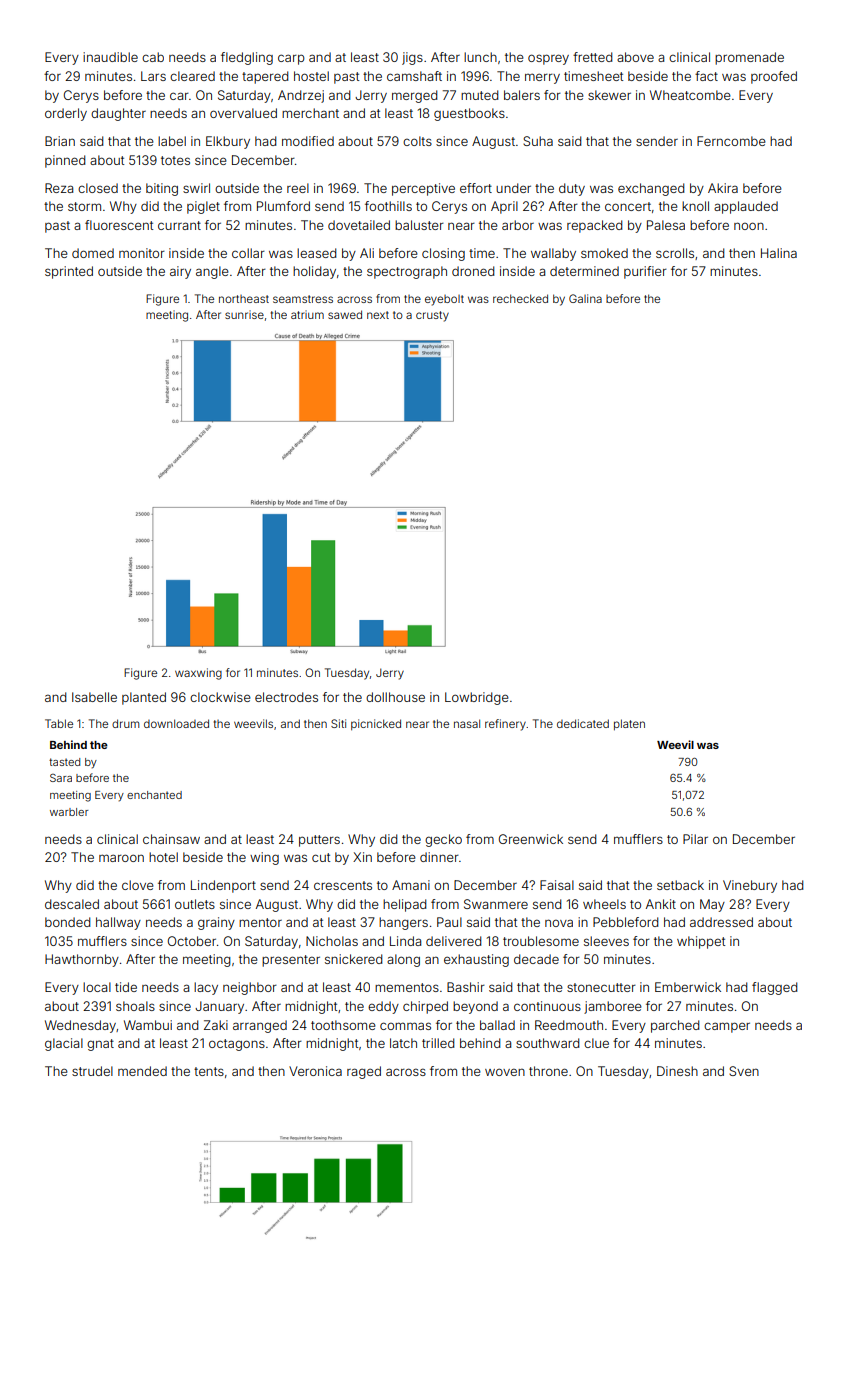 This screenshot has height=1400, width=849. I want to click on daughter, so click(118, 114).
